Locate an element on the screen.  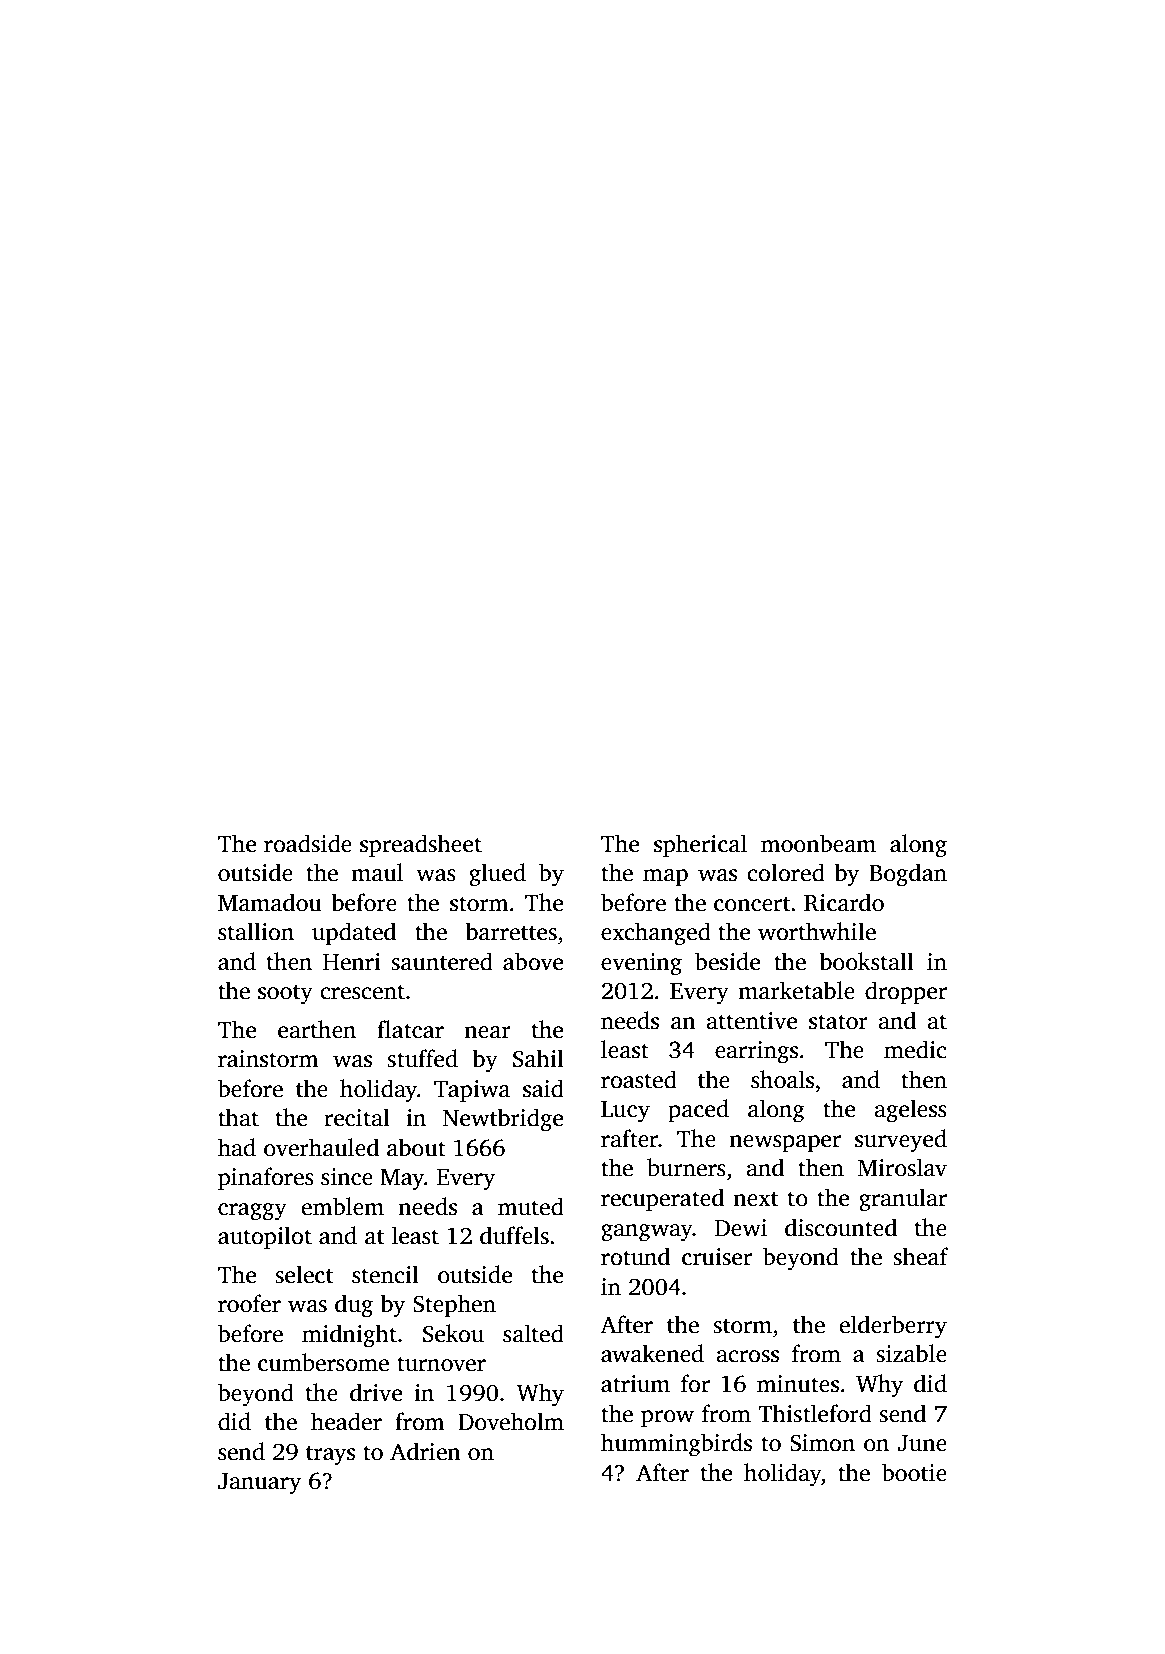
turnover is located at coordinates (441, 1364).
